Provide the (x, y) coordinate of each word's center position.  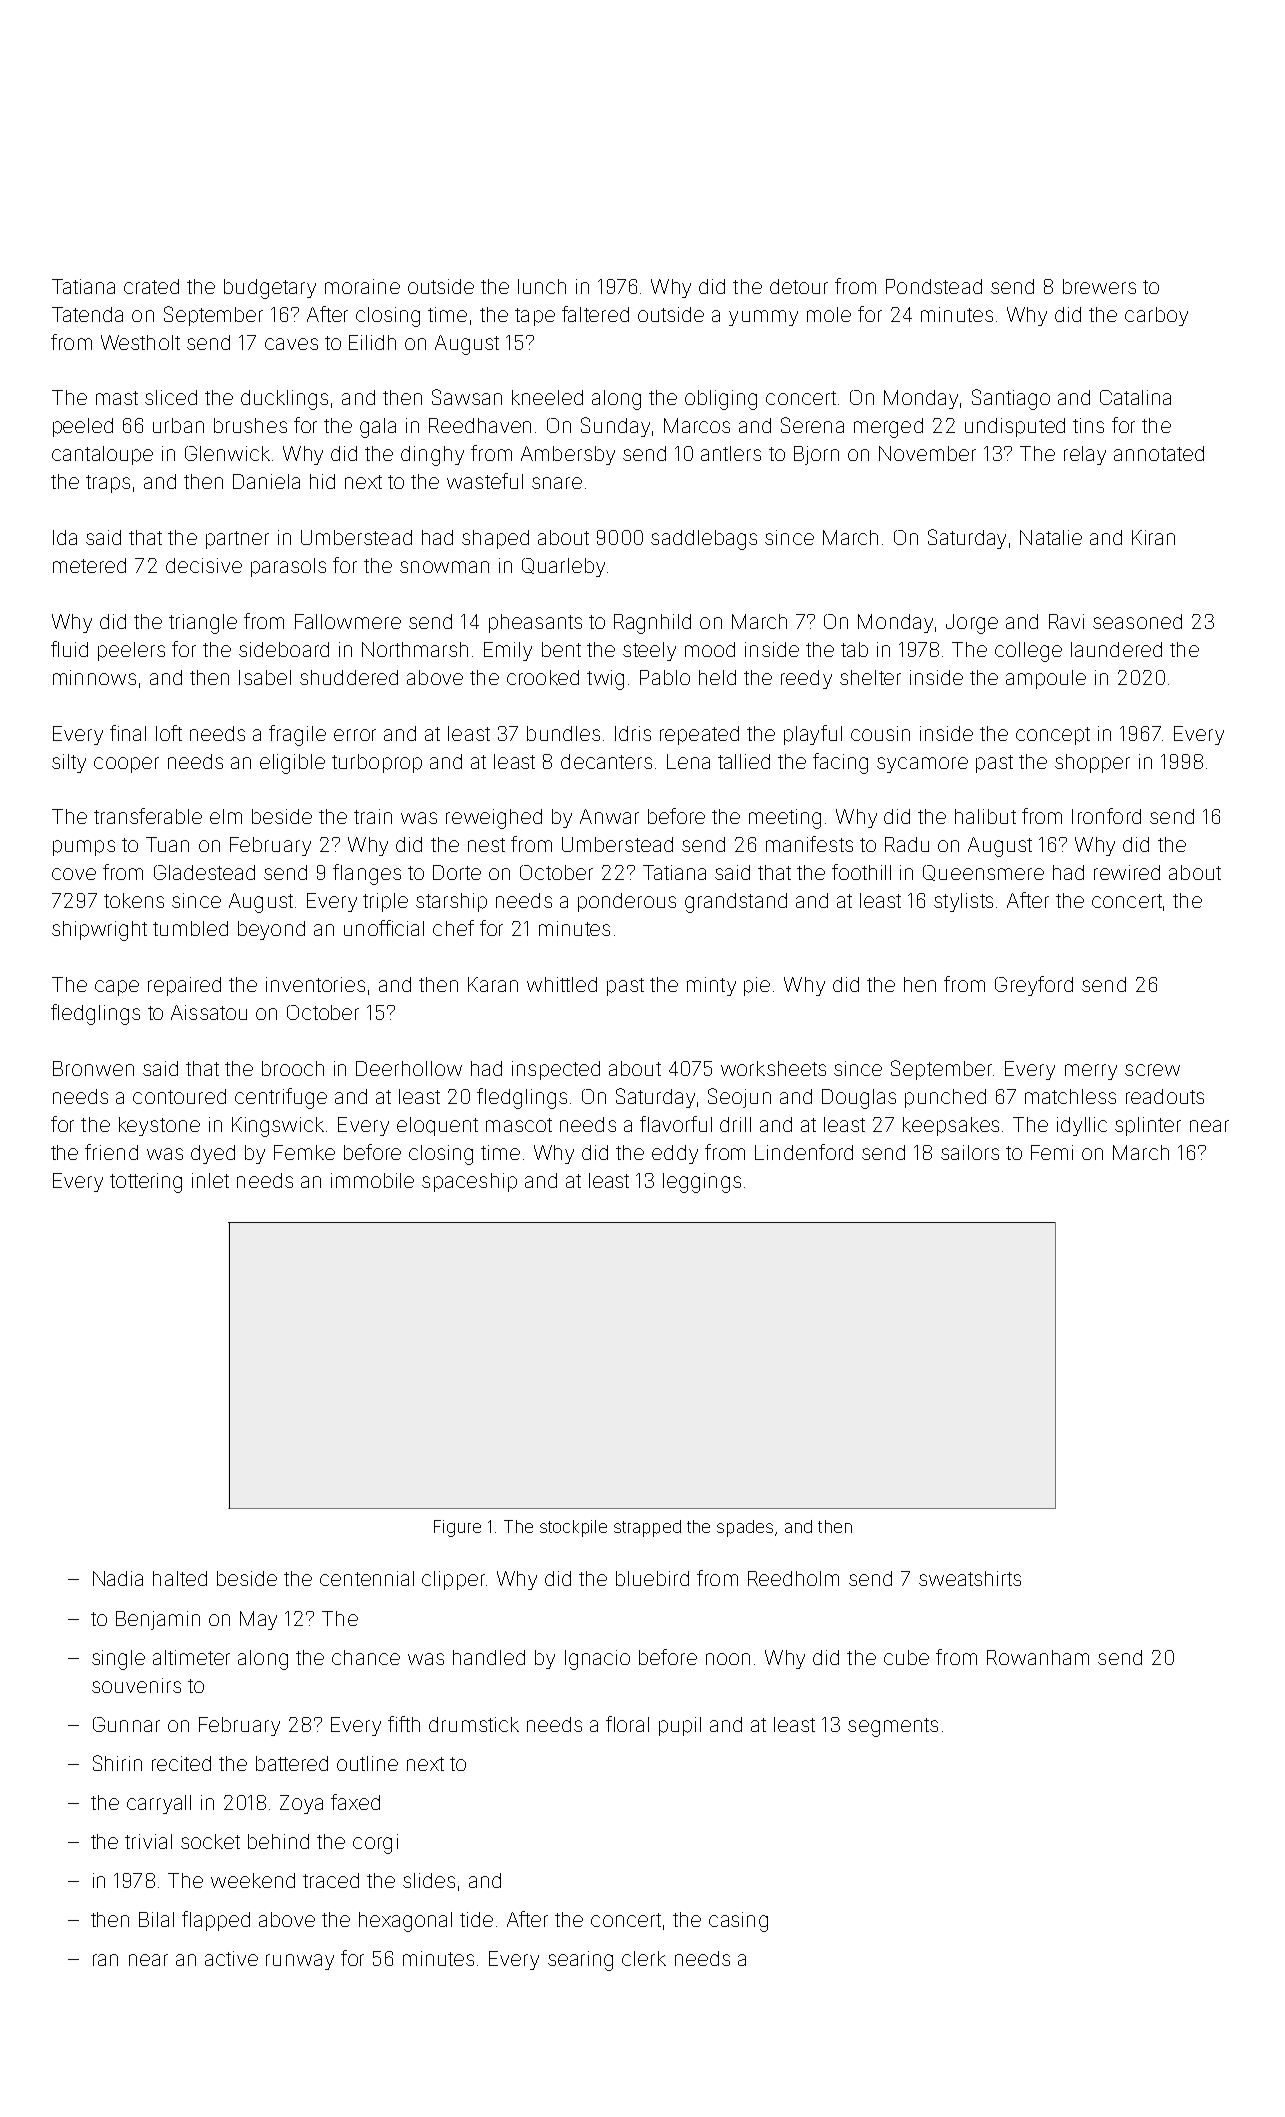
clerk (644, 1958)
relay (1085, 455)
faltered (595, 314)
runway (300, 1962)
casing (738, 1922)
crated (151, 286)
